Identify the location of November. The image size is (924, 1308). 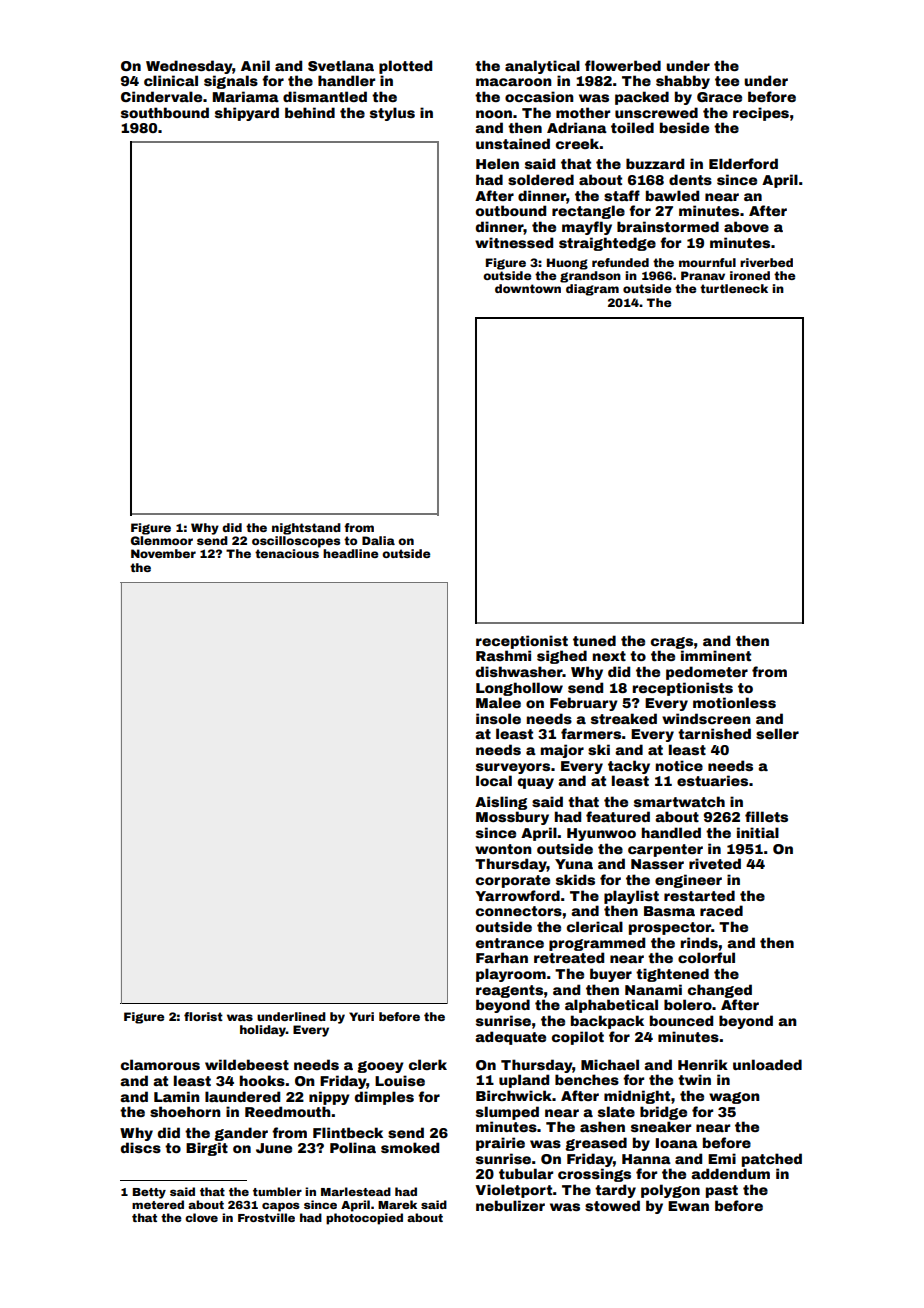
(163, 553).
